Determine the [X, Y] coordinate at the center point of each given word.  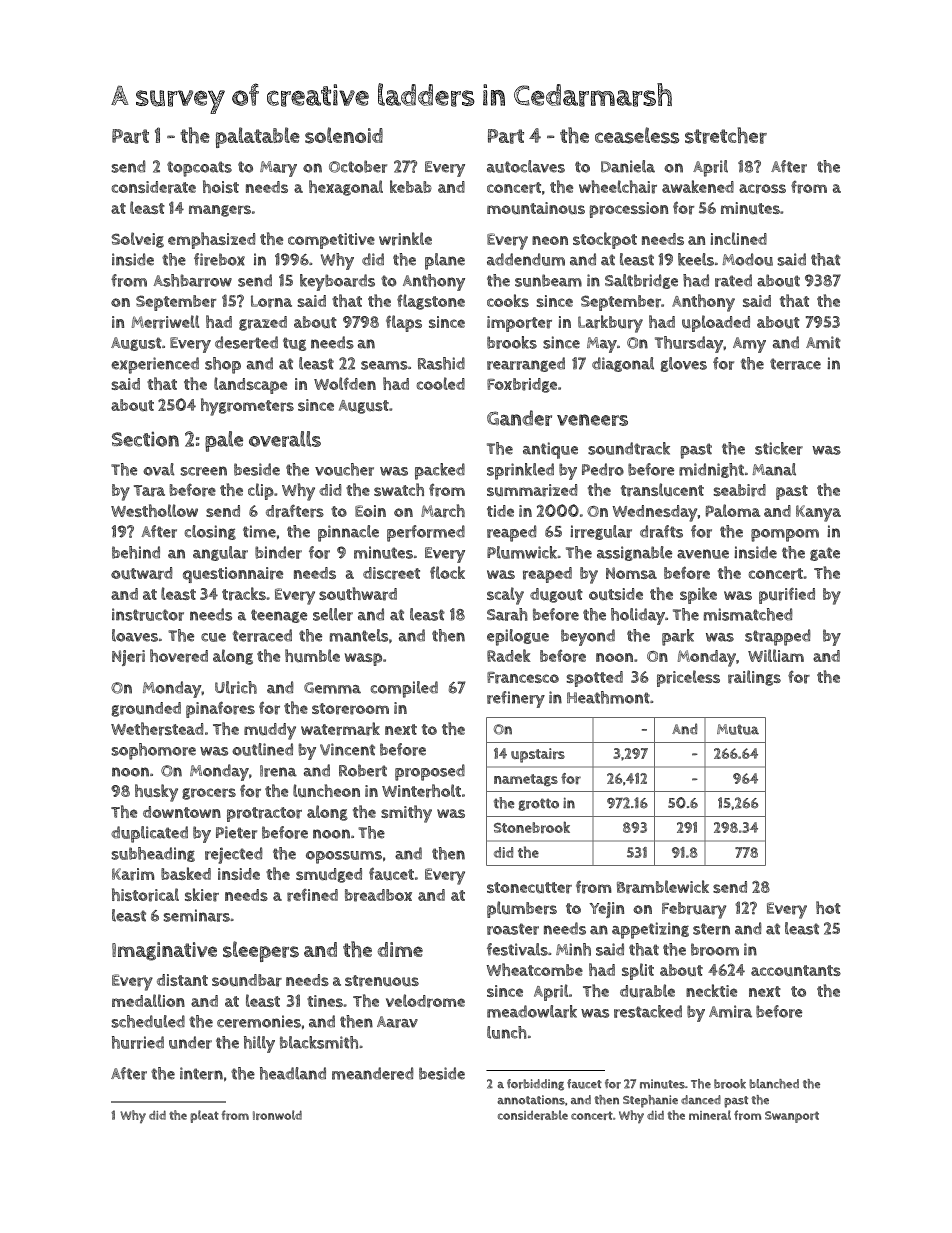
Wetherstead [157, 729]
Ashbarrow [192, 280]
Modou [747, 259]
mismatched [748, 614]
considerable [533, 1115]
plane [445, 261]
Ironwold [277, 1115]
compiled [404, 689]
